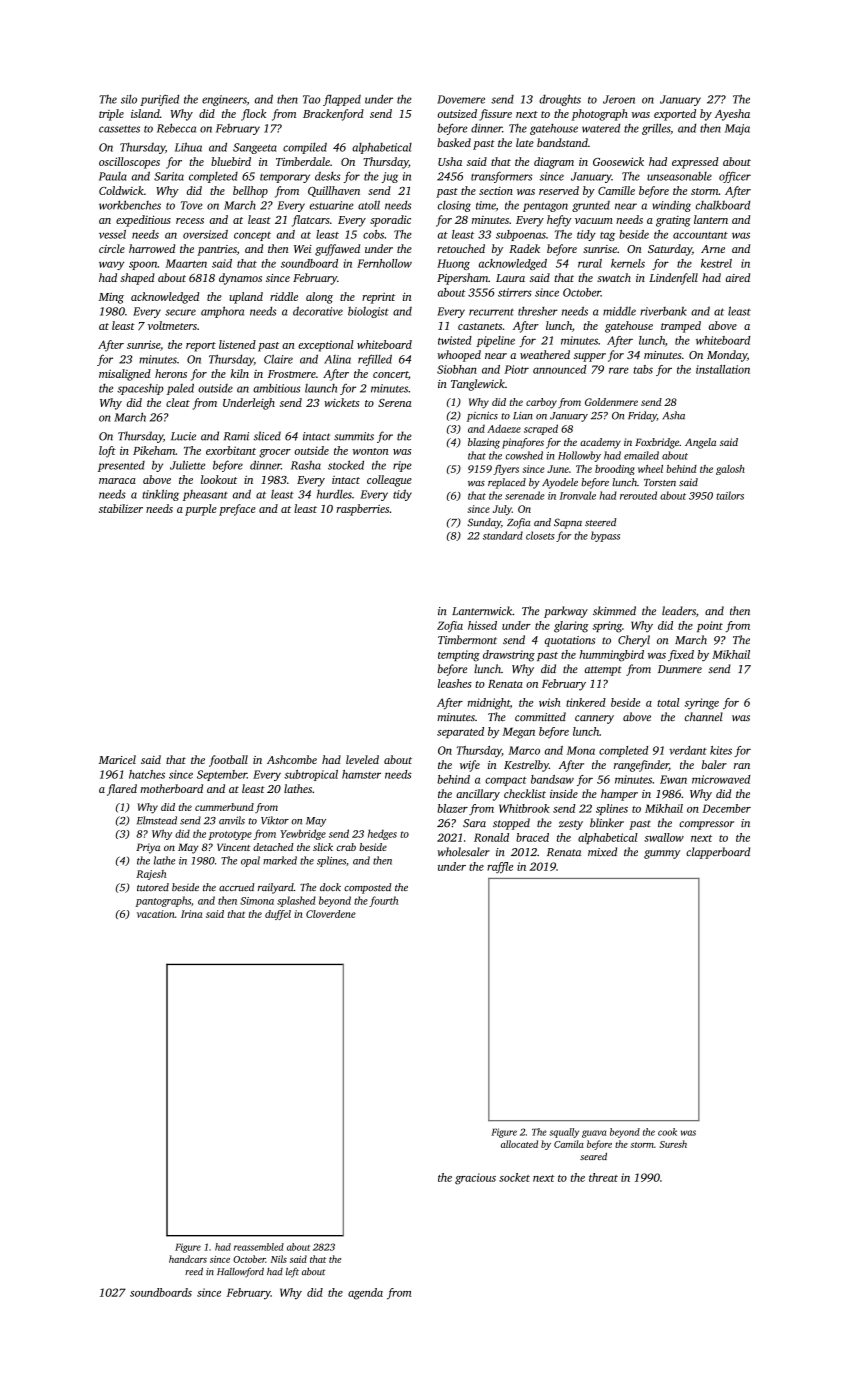  What do you see at coordinates (464, 851) in the screenshot?
I see `wholesaler` at bounding box center [464, 851].
